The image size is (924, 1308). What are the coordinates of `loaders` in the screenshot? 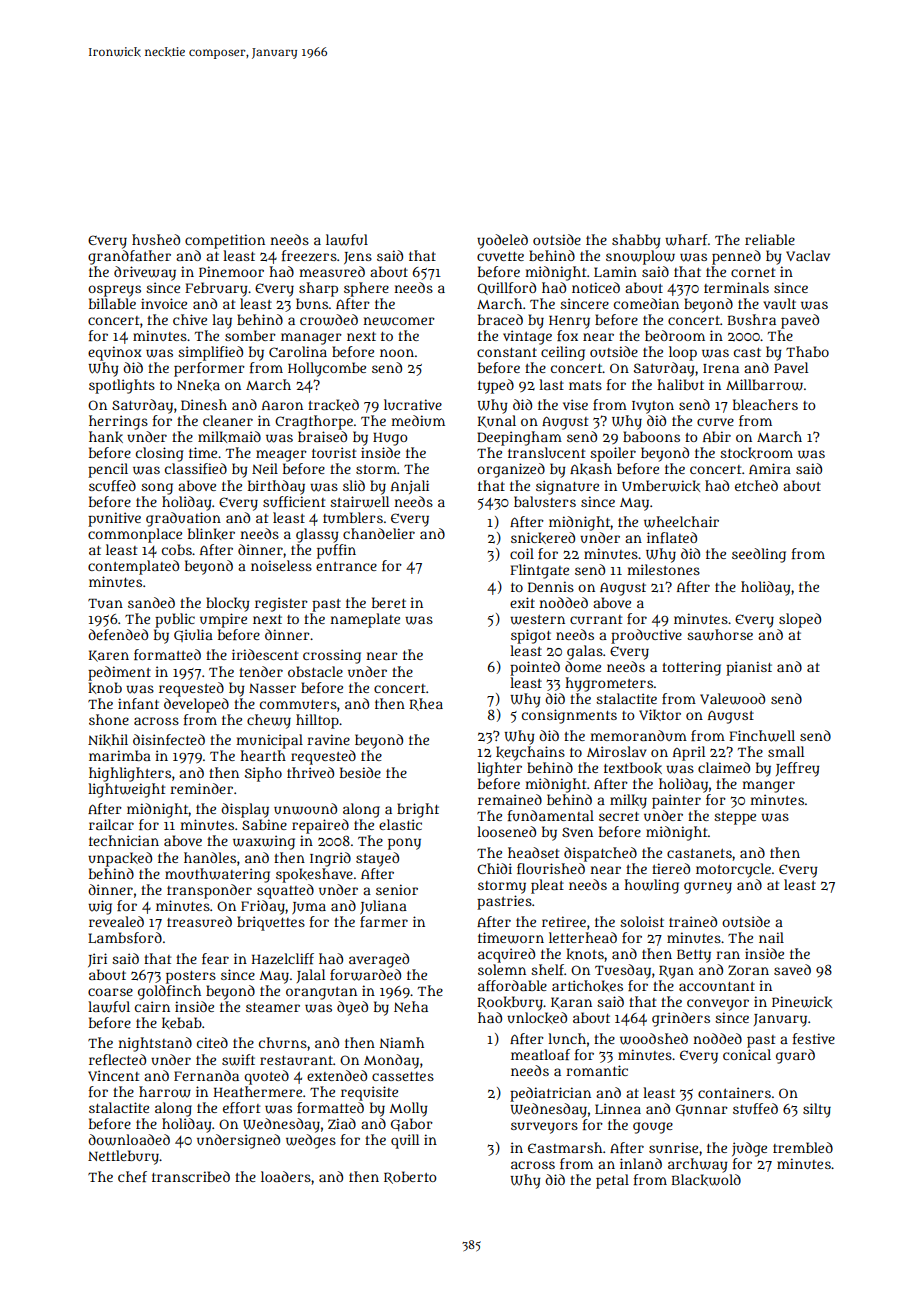 It's located at (286, 1176).
